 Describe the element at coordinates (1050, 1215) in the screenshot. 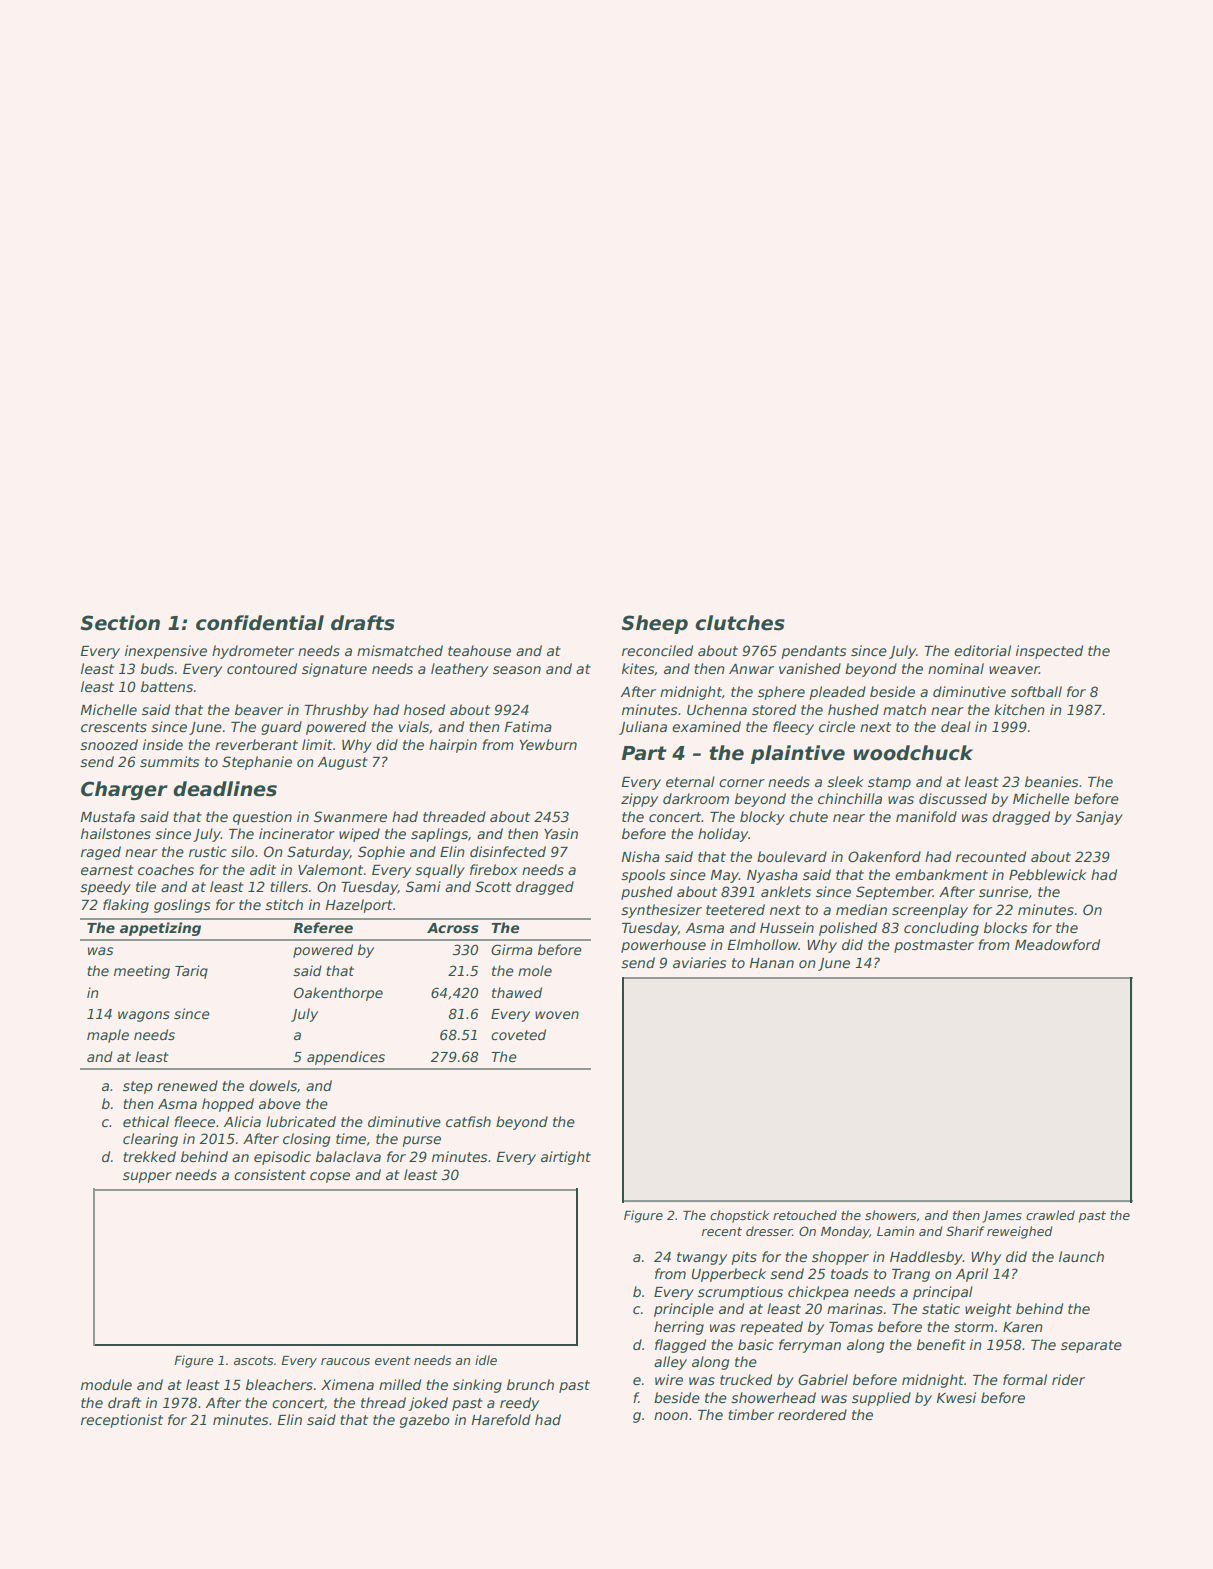

I see `crawled` at that location.
